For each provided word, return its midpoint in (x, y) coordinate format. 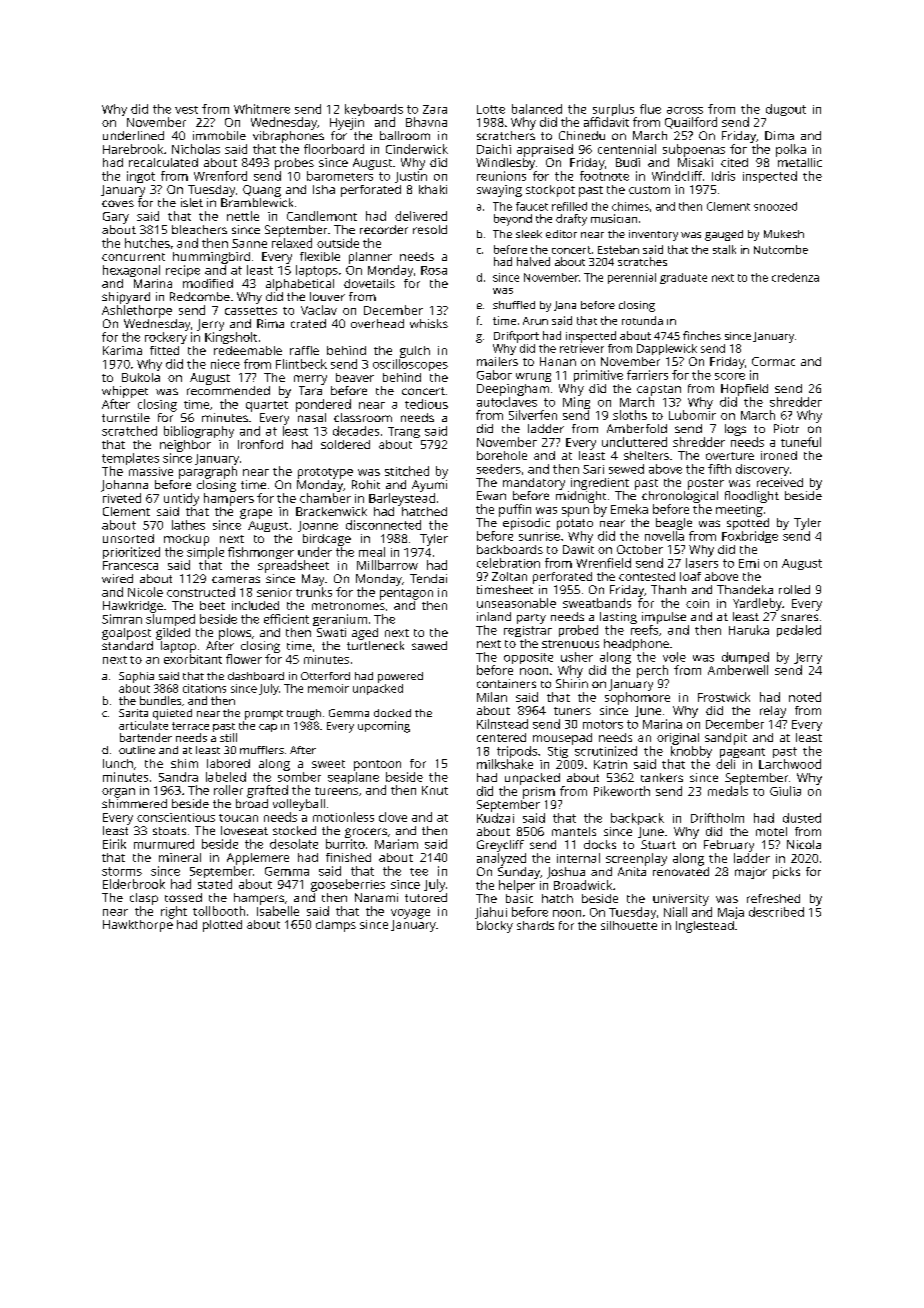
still (228, 737)
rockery (166, 338)
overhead (377, 323)
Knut (435, 790)
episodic (526, 524)
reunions (501, 176)
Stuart (658, 844)
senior (274, 592)
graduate (683, 278)
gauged (724, 235)
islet (192, 202)
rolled (794, 589)
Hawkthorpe (138, 926)
